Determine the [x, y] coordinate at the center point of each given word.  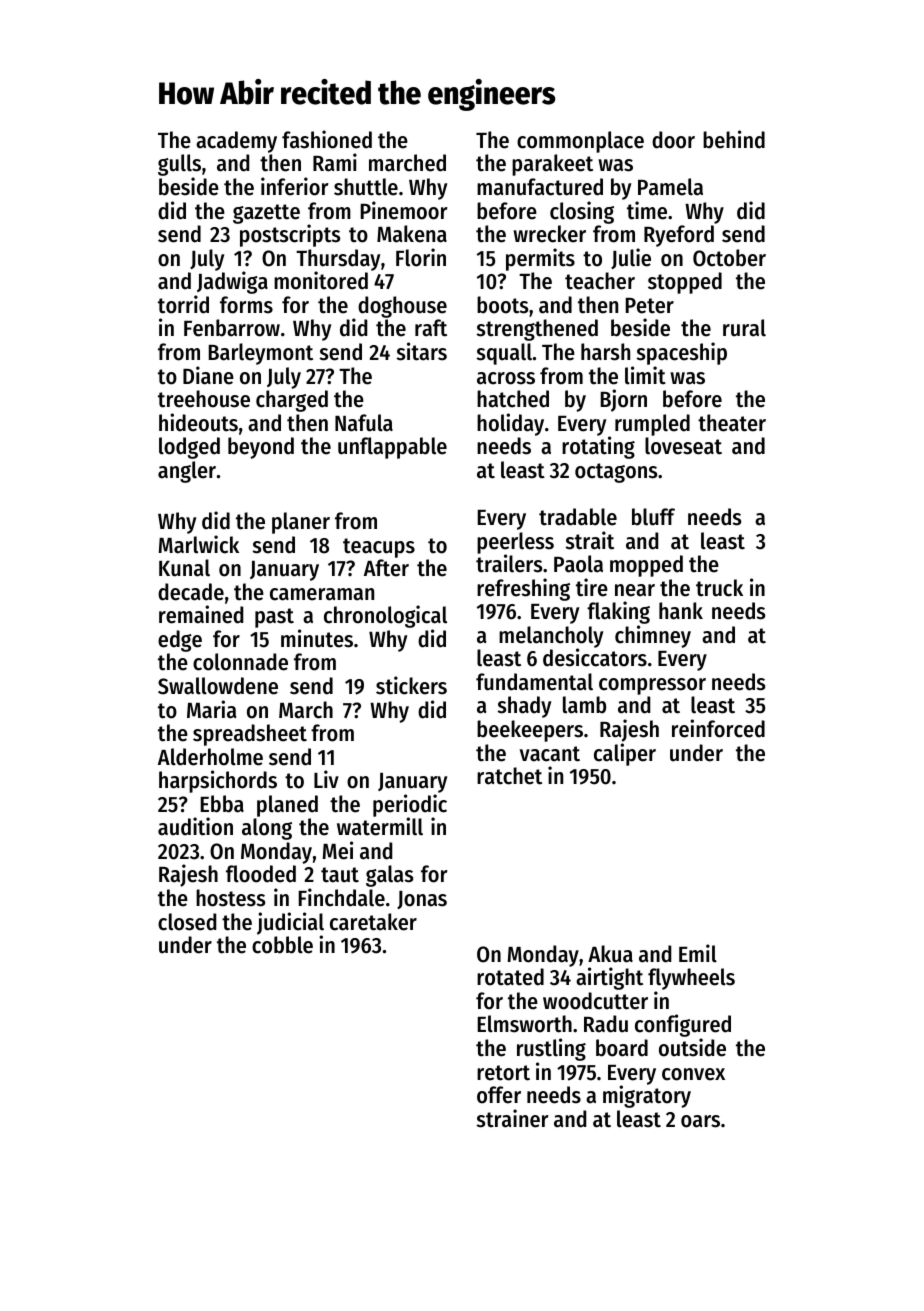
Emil [698, 953]
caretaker [373, 922]
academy [236, 142]
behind [734, 139]
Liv [326, 779]
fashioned [327, 139]
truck [719, 588]
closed [187, 922]
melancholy [551, 637]
